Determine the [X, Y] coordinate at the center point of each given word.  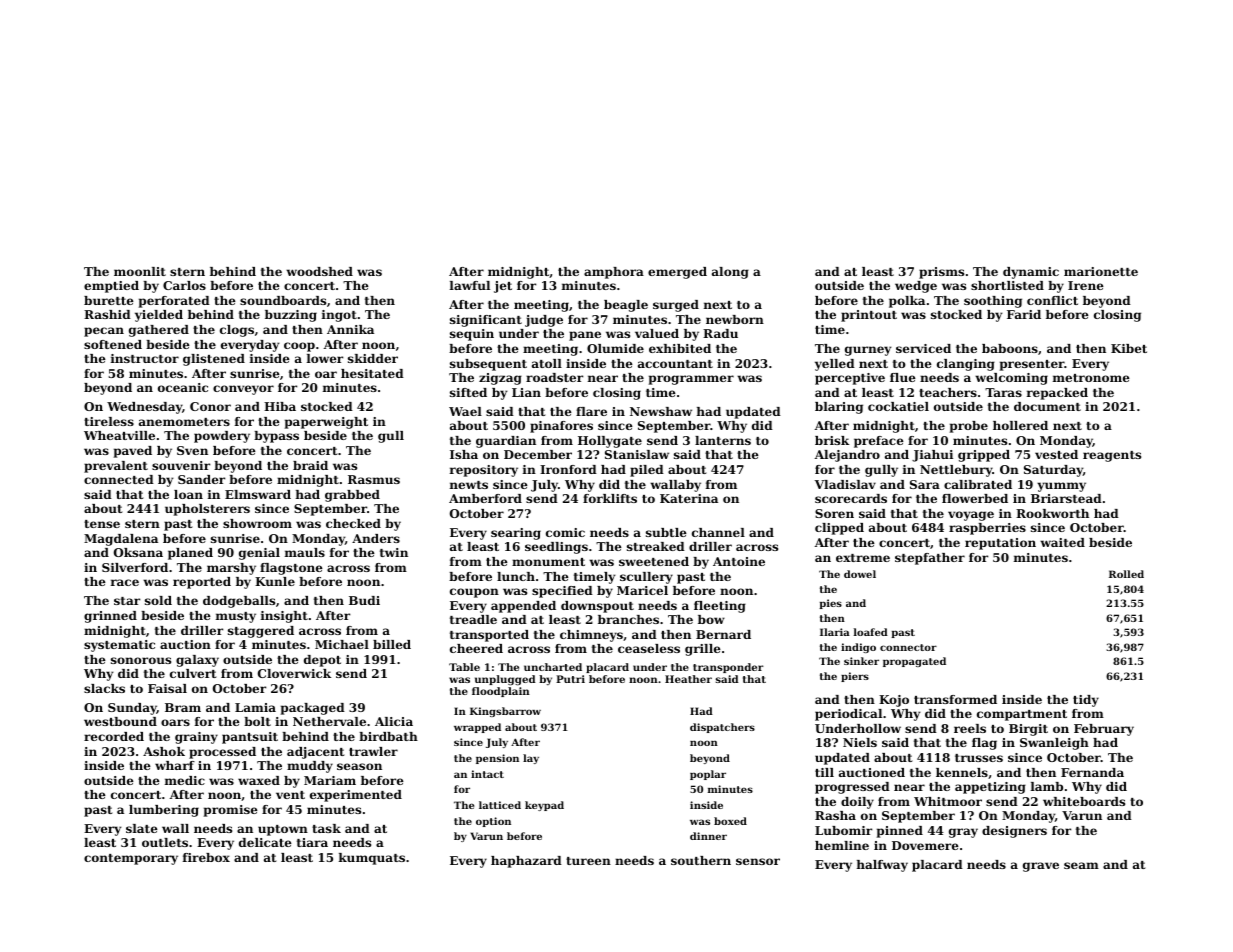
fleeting [720, 607]
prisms [941, 273]
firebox [206, 857]
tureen [588, 861]
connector [908, 647]
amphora [614, 273]
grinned [110, 617]
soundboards [283, 300]
